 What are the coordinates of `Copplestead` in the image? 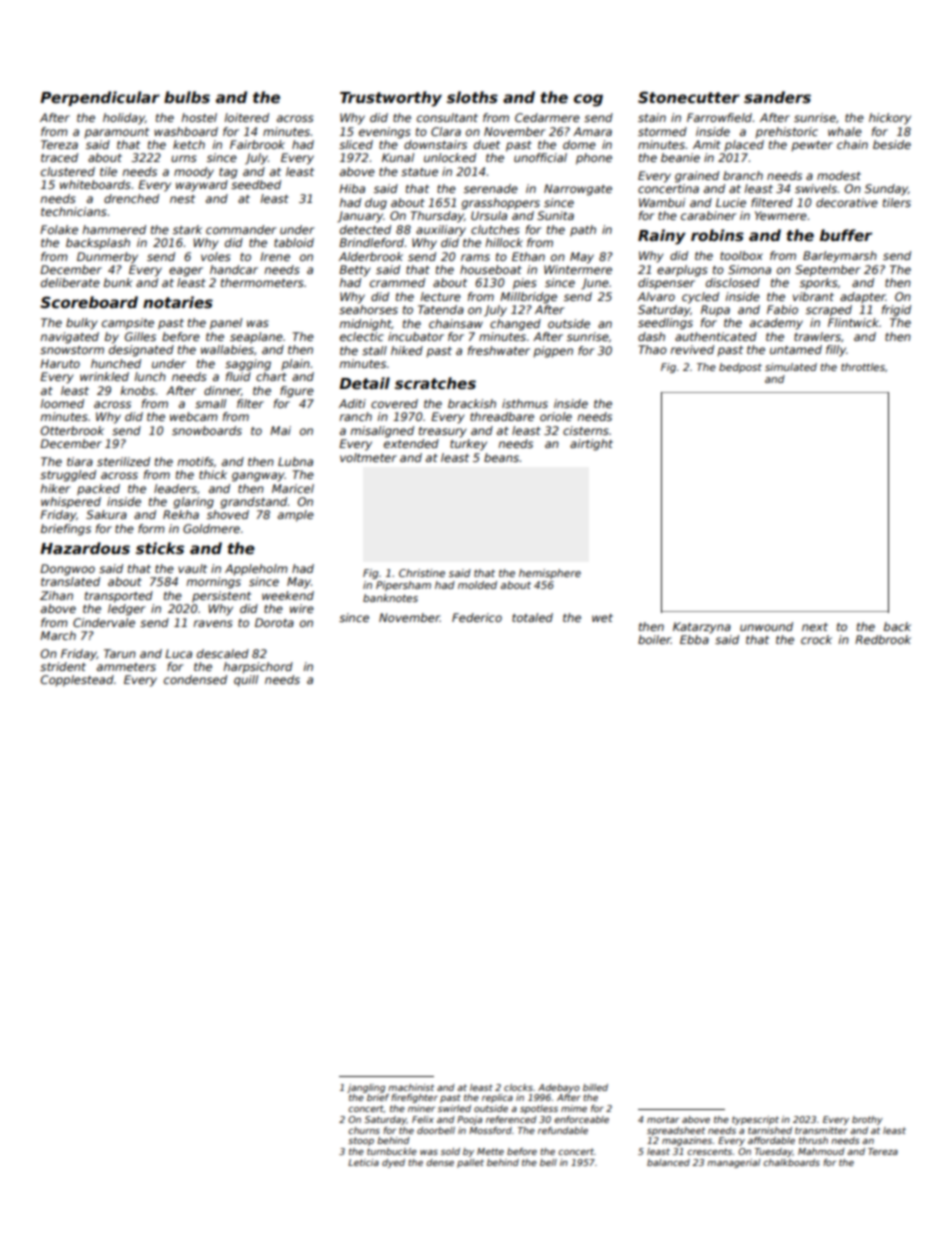 It's located at (77, 681).
